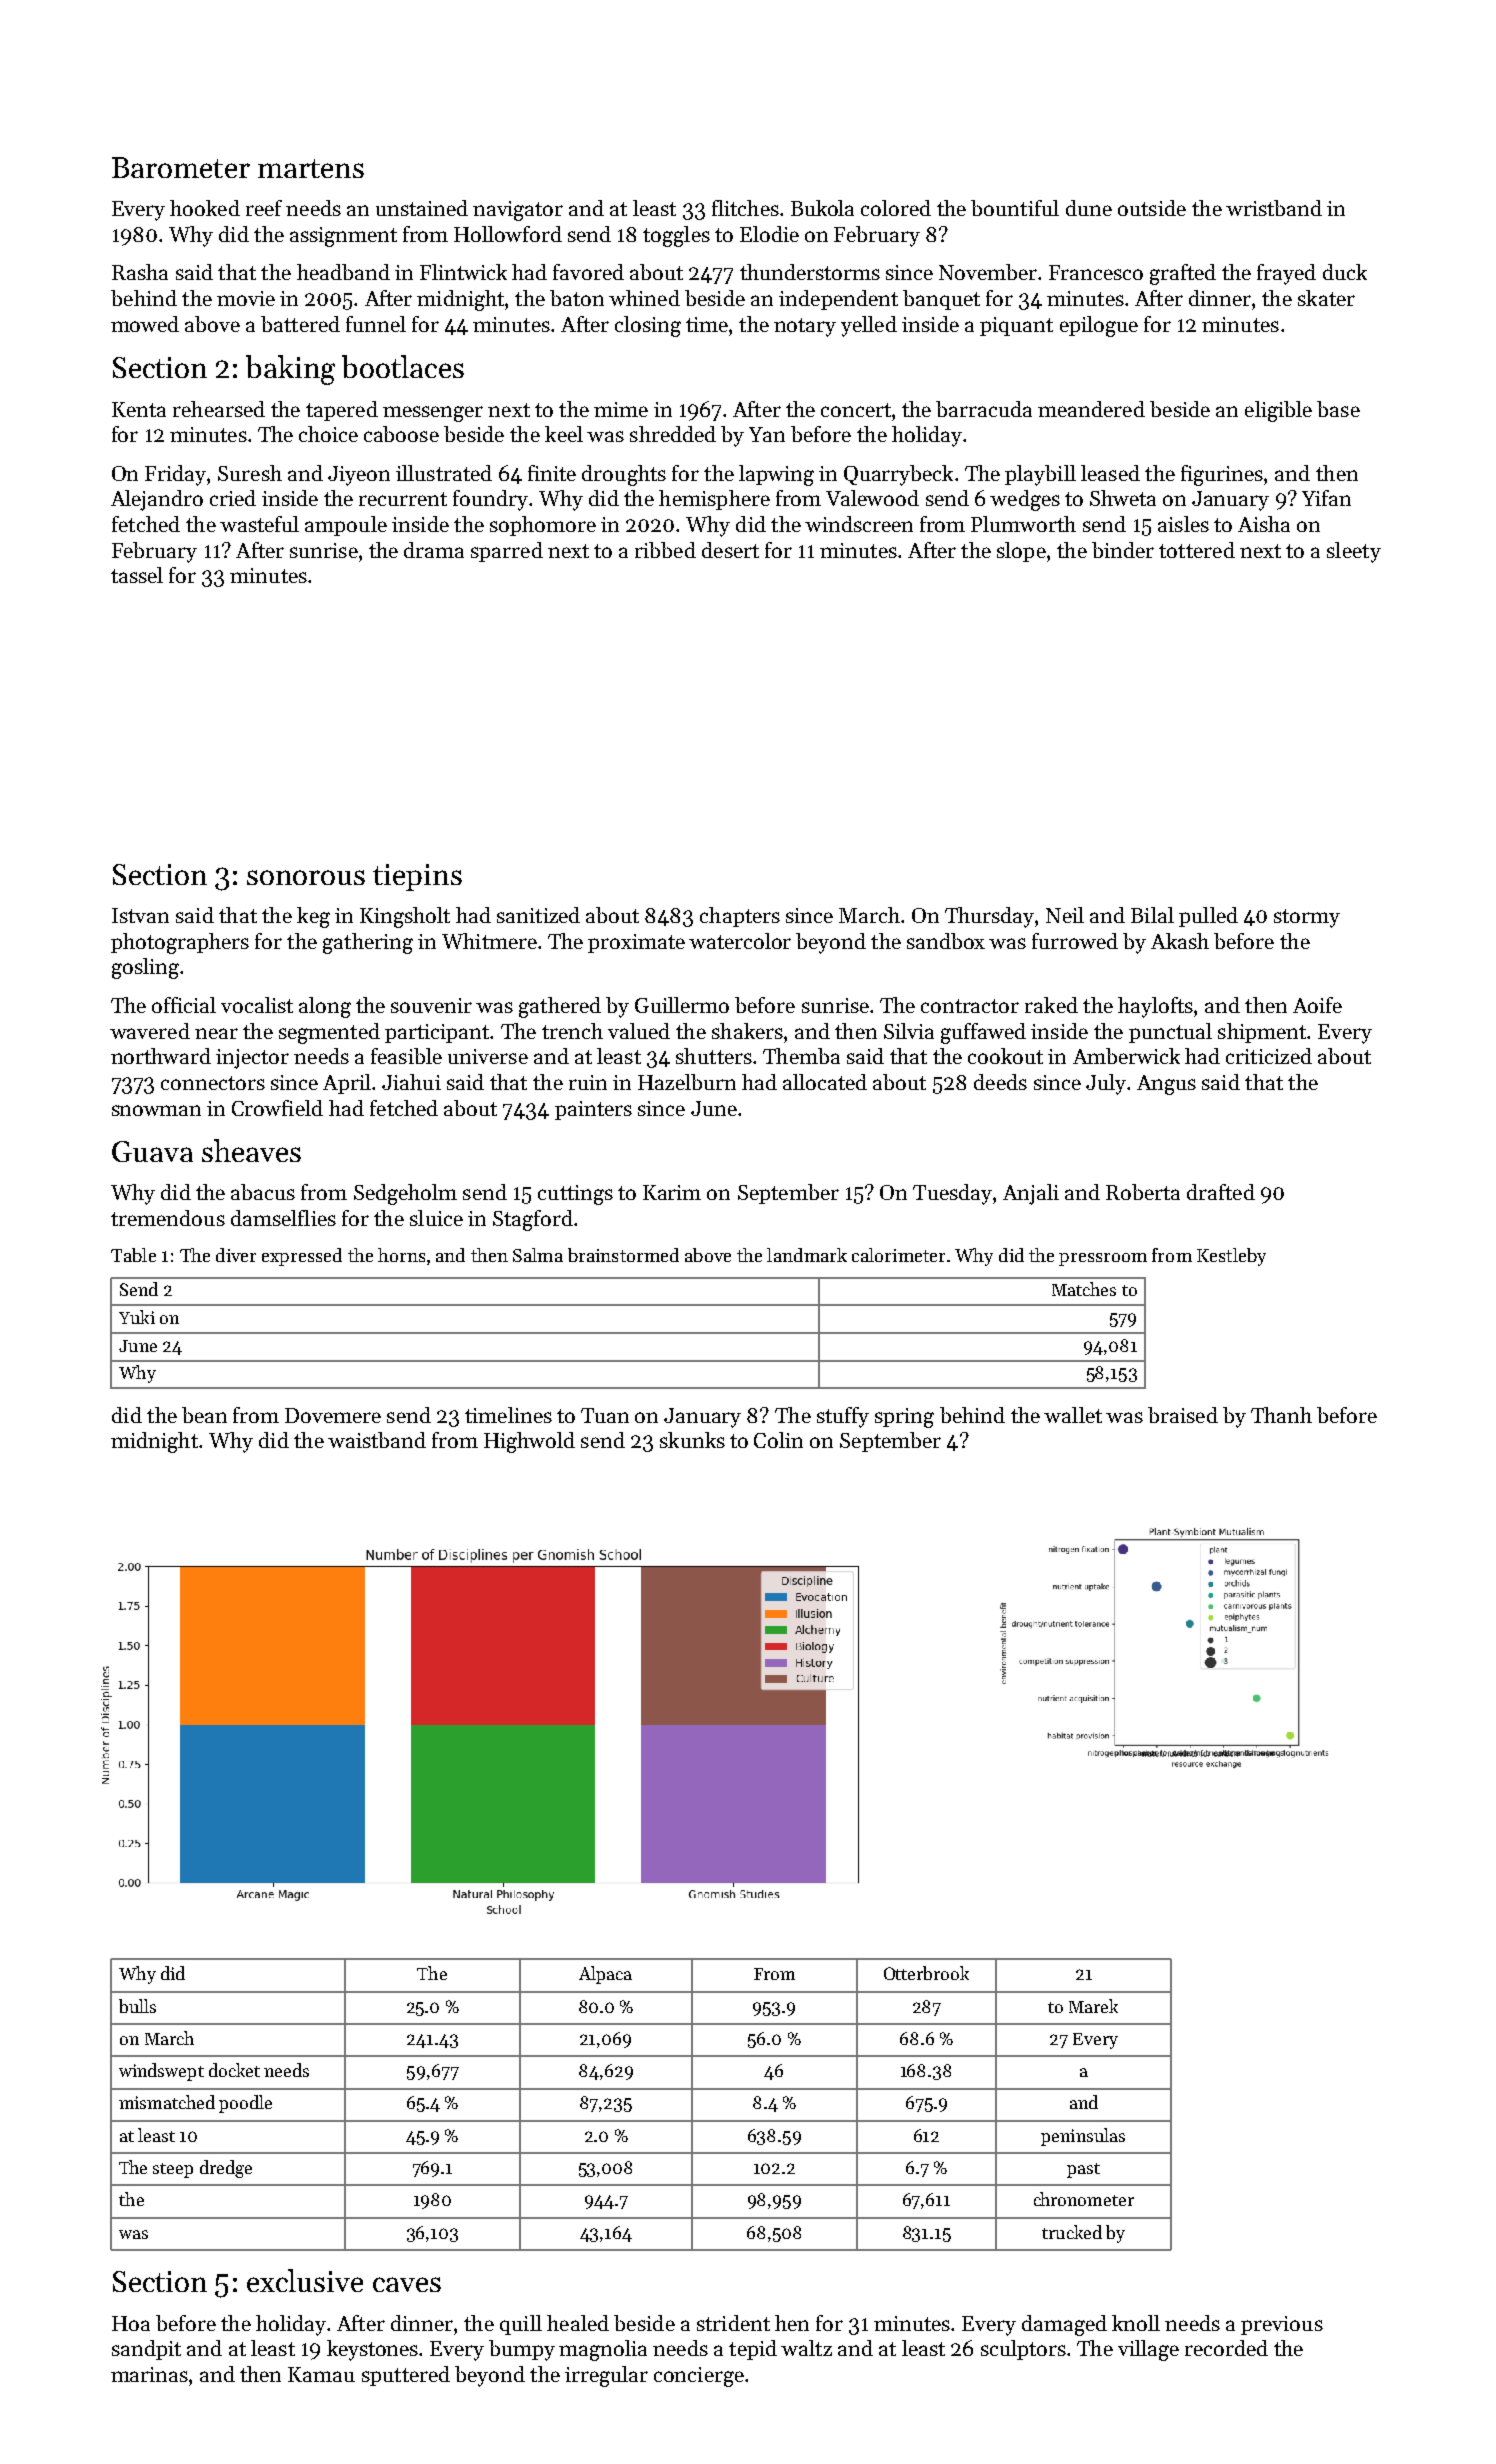 The image size is (1496, 2464). What do you see at coordinates (1023, 2350) in the screenshot?
I see `sculptors` at bounding box center [1023, 2350].
